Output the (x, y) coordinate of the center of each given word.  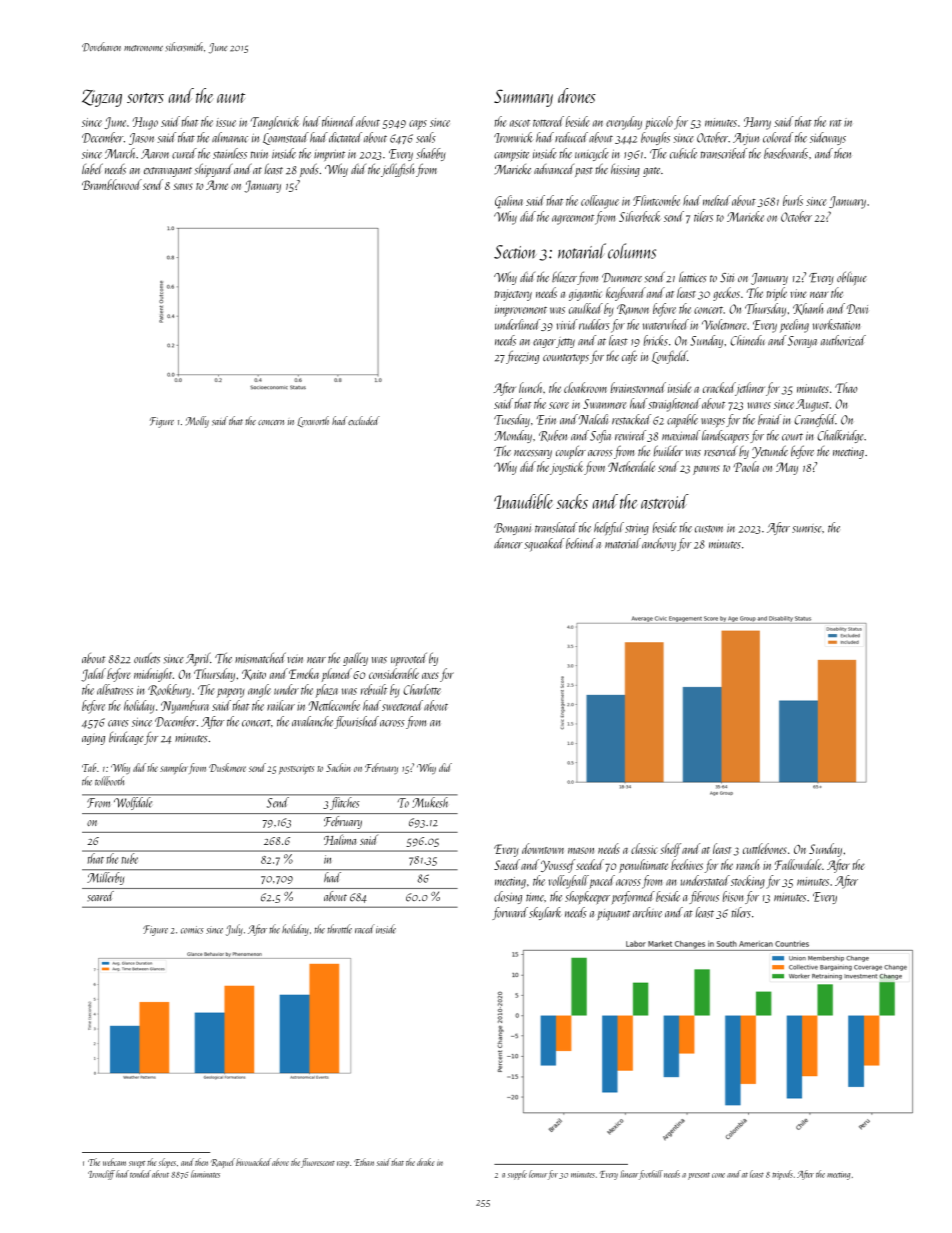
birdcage (126, 738)
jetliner (750, 389)
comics (192, 930)
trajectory (513, 295)
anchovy (659, 544)
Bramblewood (112, 184)
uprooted (409, 659)
